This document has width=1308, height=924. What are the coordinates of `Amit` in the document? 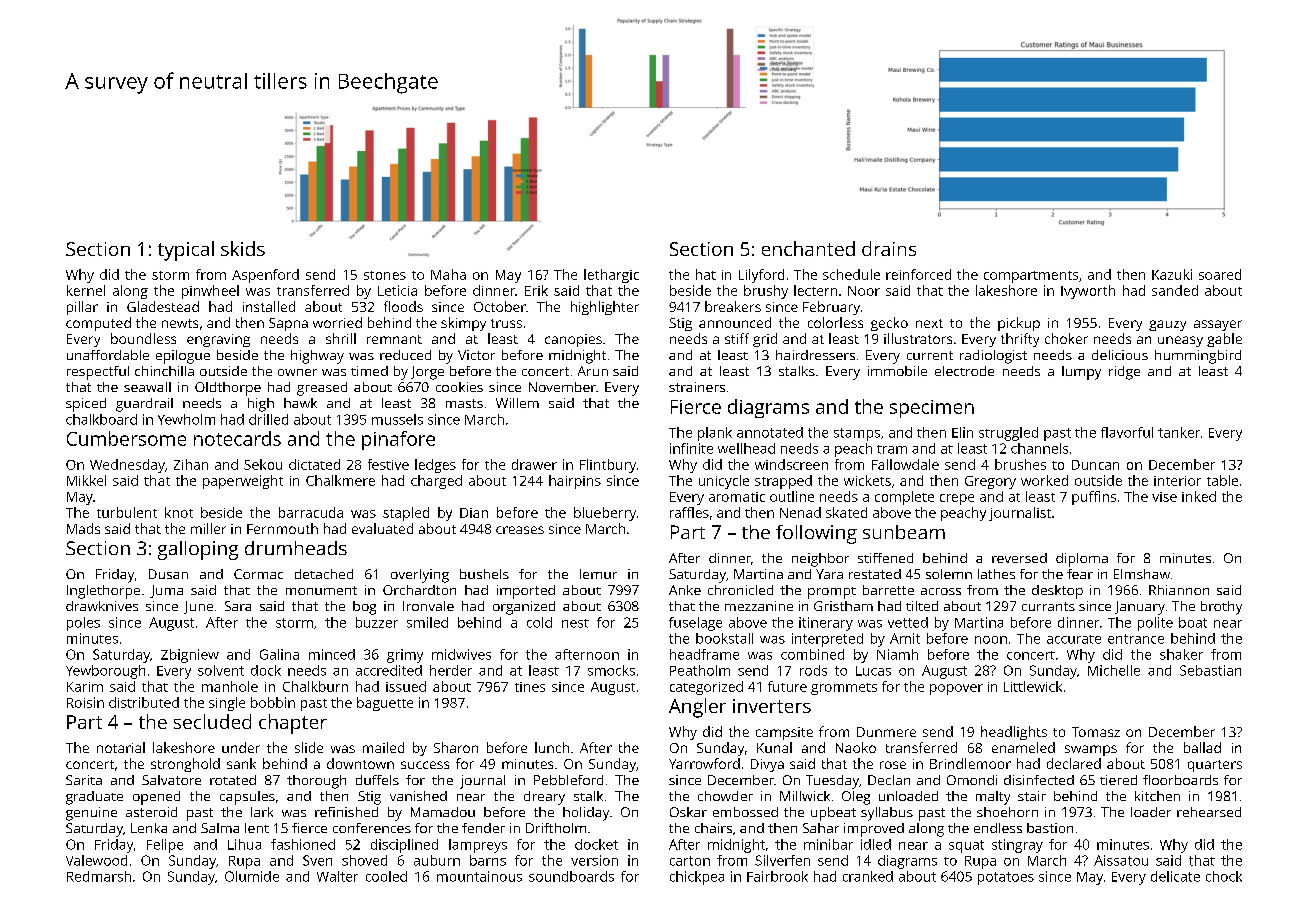 It's located at (905, 638).
